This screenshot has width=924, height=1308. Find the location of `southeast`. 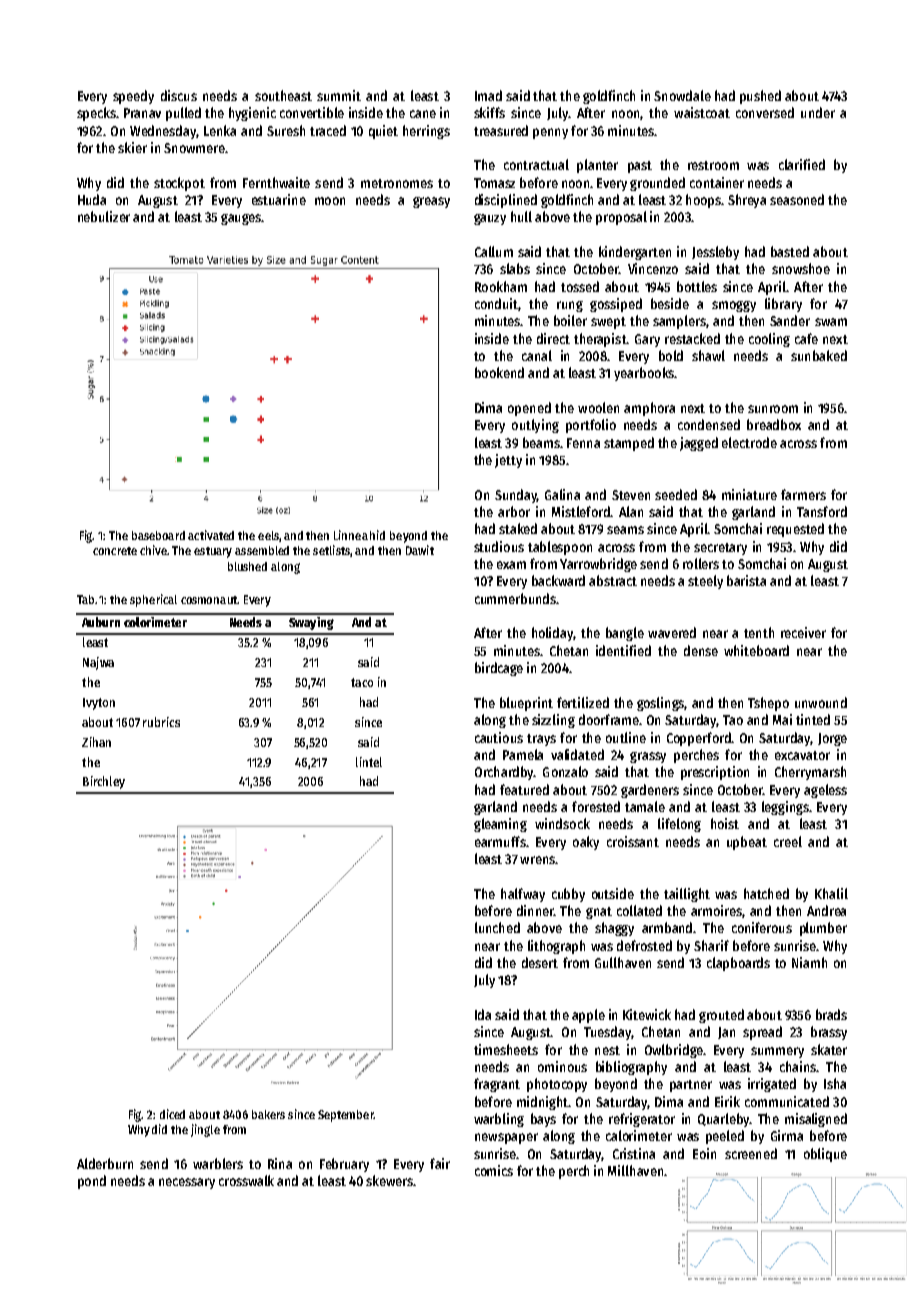

southeast is located at coordinates (283, 95).
